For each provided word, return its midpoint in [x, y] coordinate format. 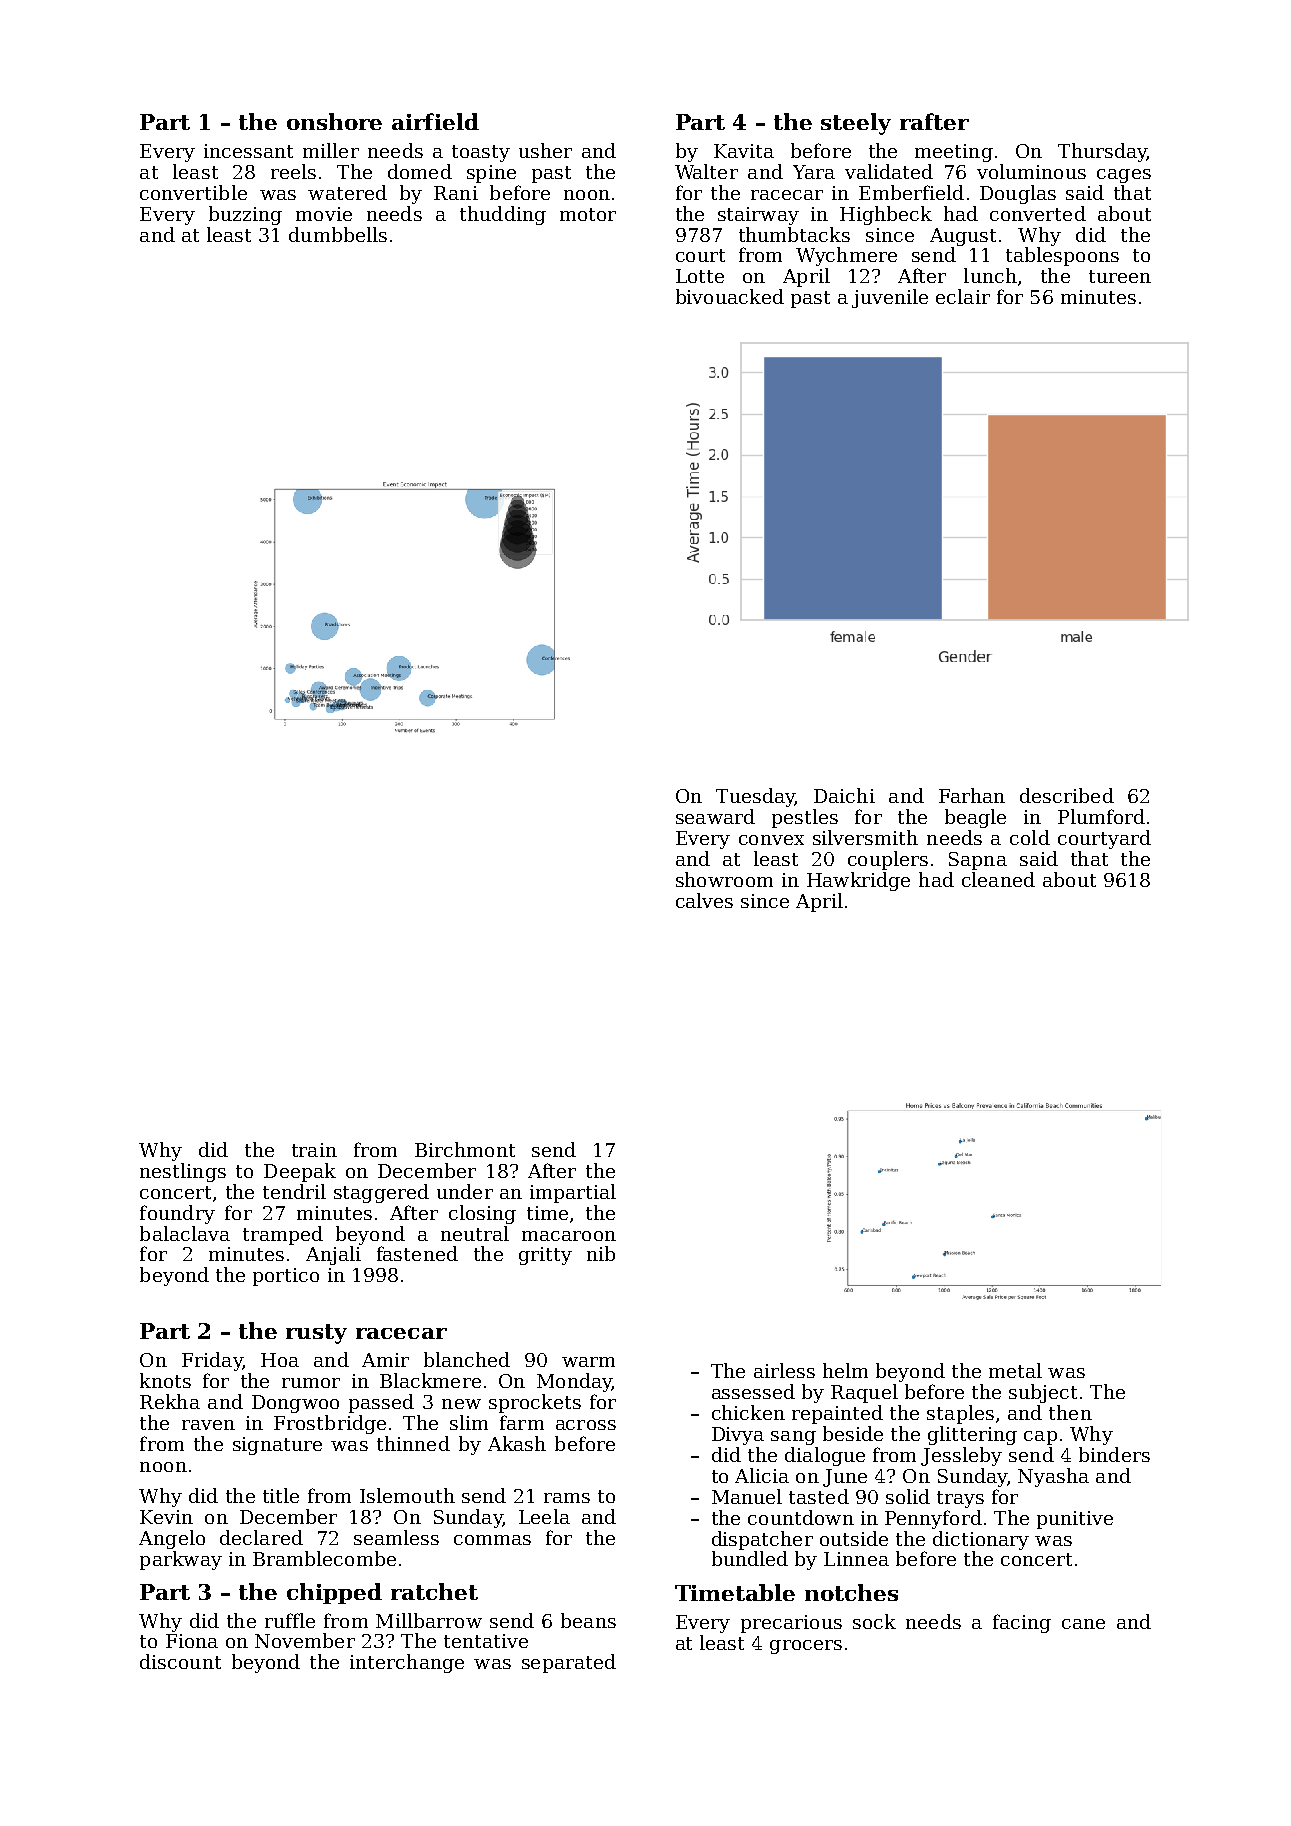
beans [588, 1620]
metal [1015, 1370]
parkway [181, 1560]
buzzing [245, 215]
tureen [1120, 276]
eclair [963, 296]
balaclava [185, 1233]
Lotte [700, 276]
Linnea [856, 1559]
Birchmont [465, 1149]
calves [704, 900]
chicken [748, 1412]
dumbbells [338, 234]
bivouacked [730, 296]
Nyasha [1053, 1477]
